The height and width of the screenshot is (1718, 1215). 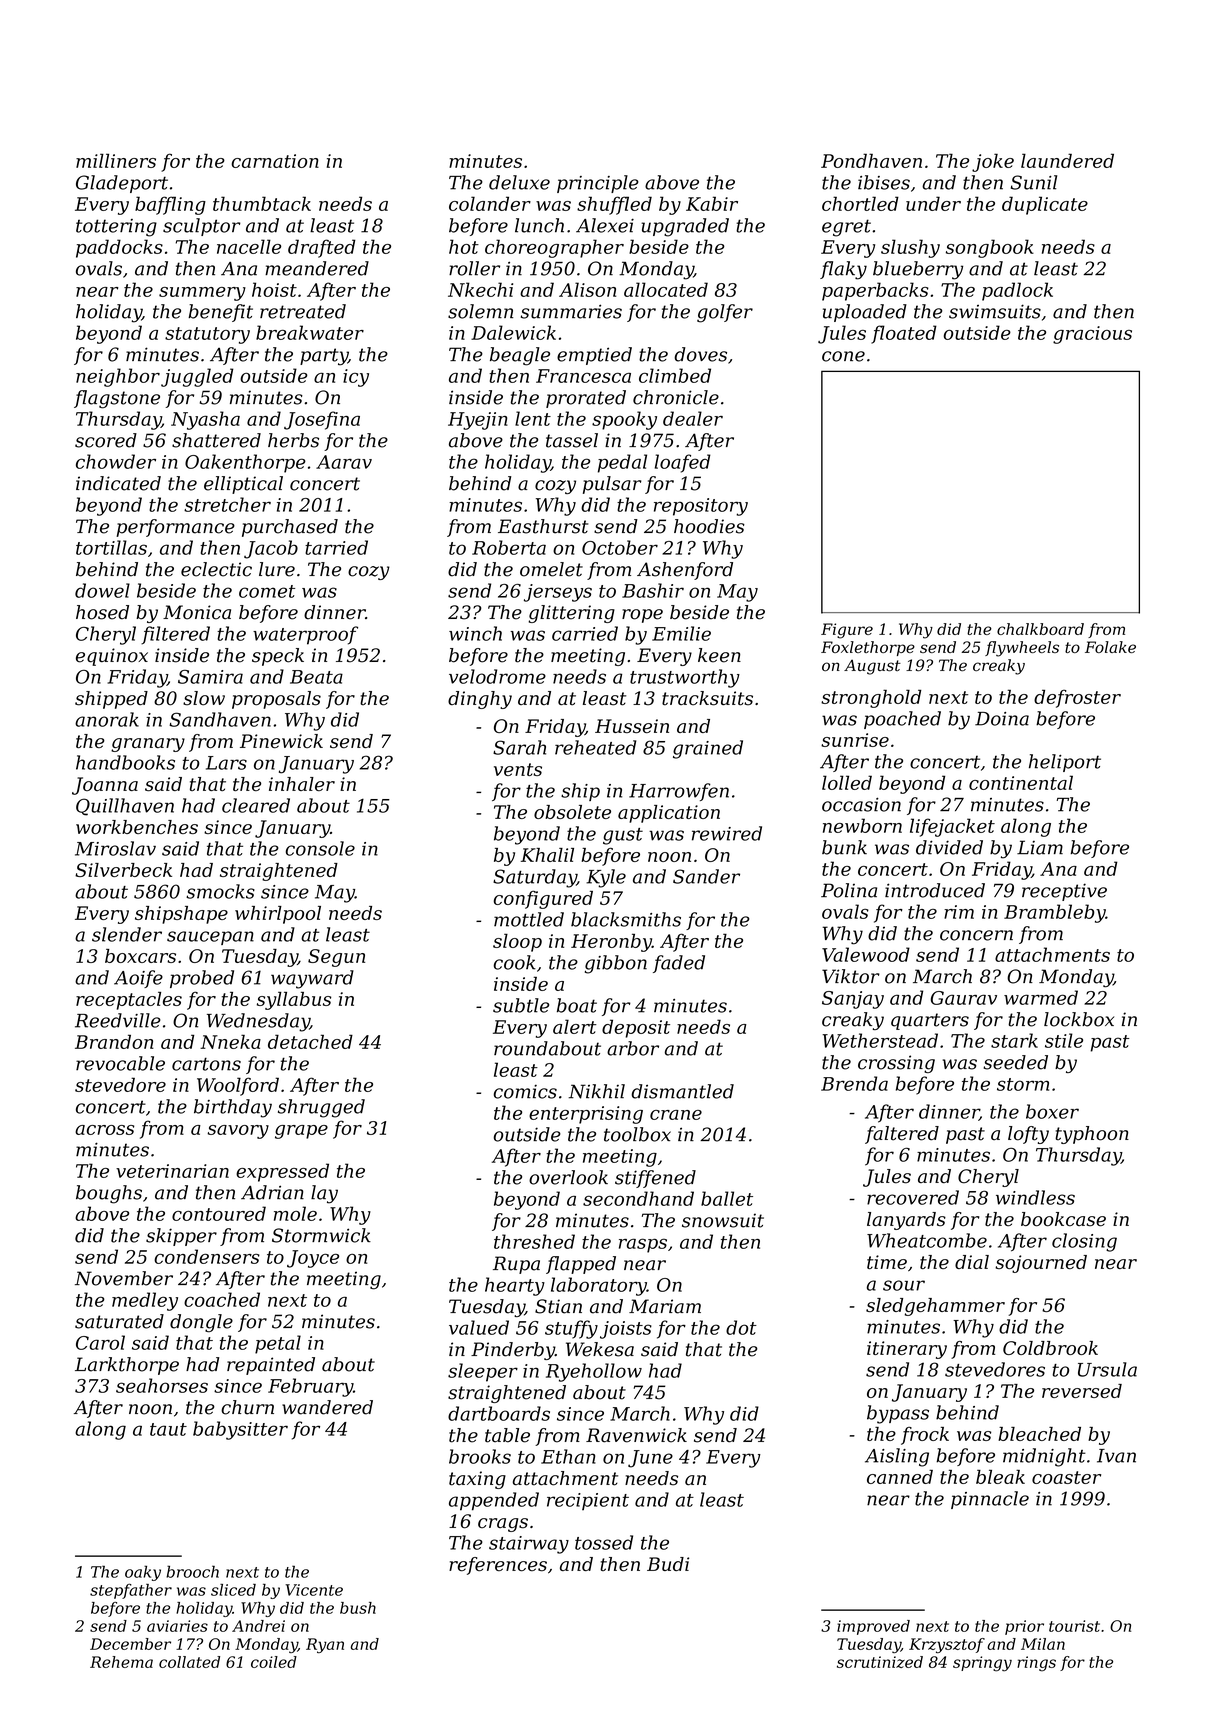 What do you see at coordinates (114, 1041) in the screenshot?
I see `Brandon` at bounding box center [114, 1041].
